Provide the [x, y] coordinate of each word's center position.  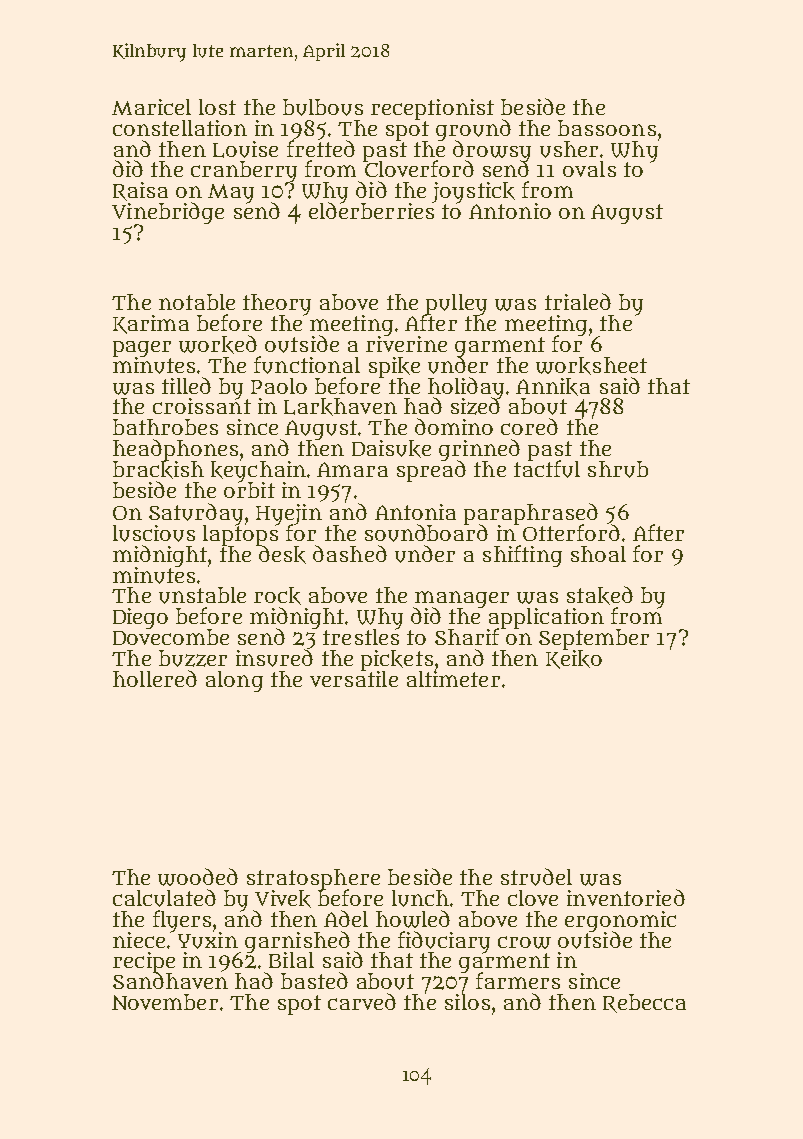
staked [600, 595]
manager [461, 599]
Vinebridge [168, 213]
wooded [198, 877]
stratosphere [313, 879]
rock [277, 596]
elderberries [371, 211]
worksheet [591, 366]
